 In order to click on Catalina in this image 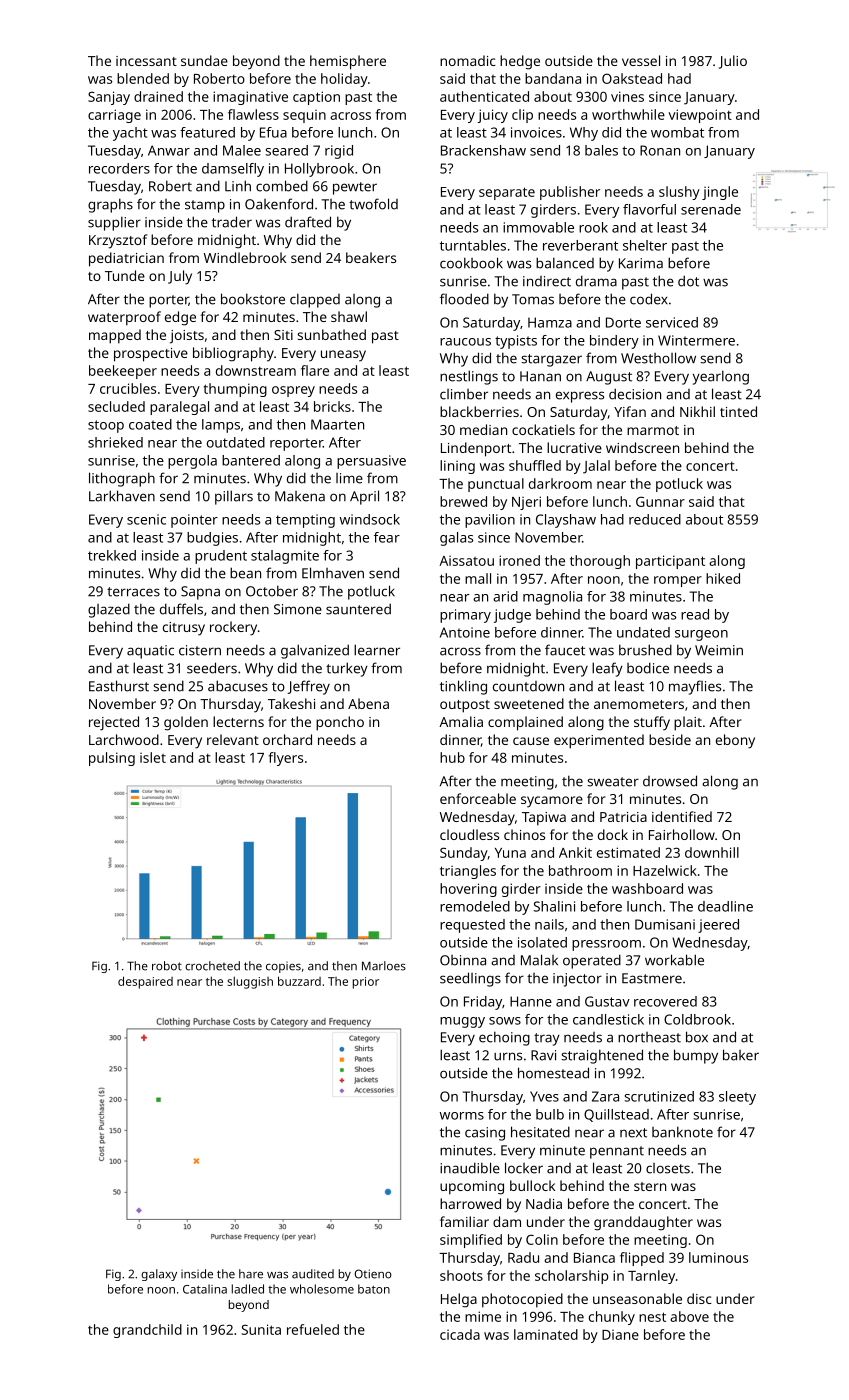, I will do `click(205, 1289)`.
